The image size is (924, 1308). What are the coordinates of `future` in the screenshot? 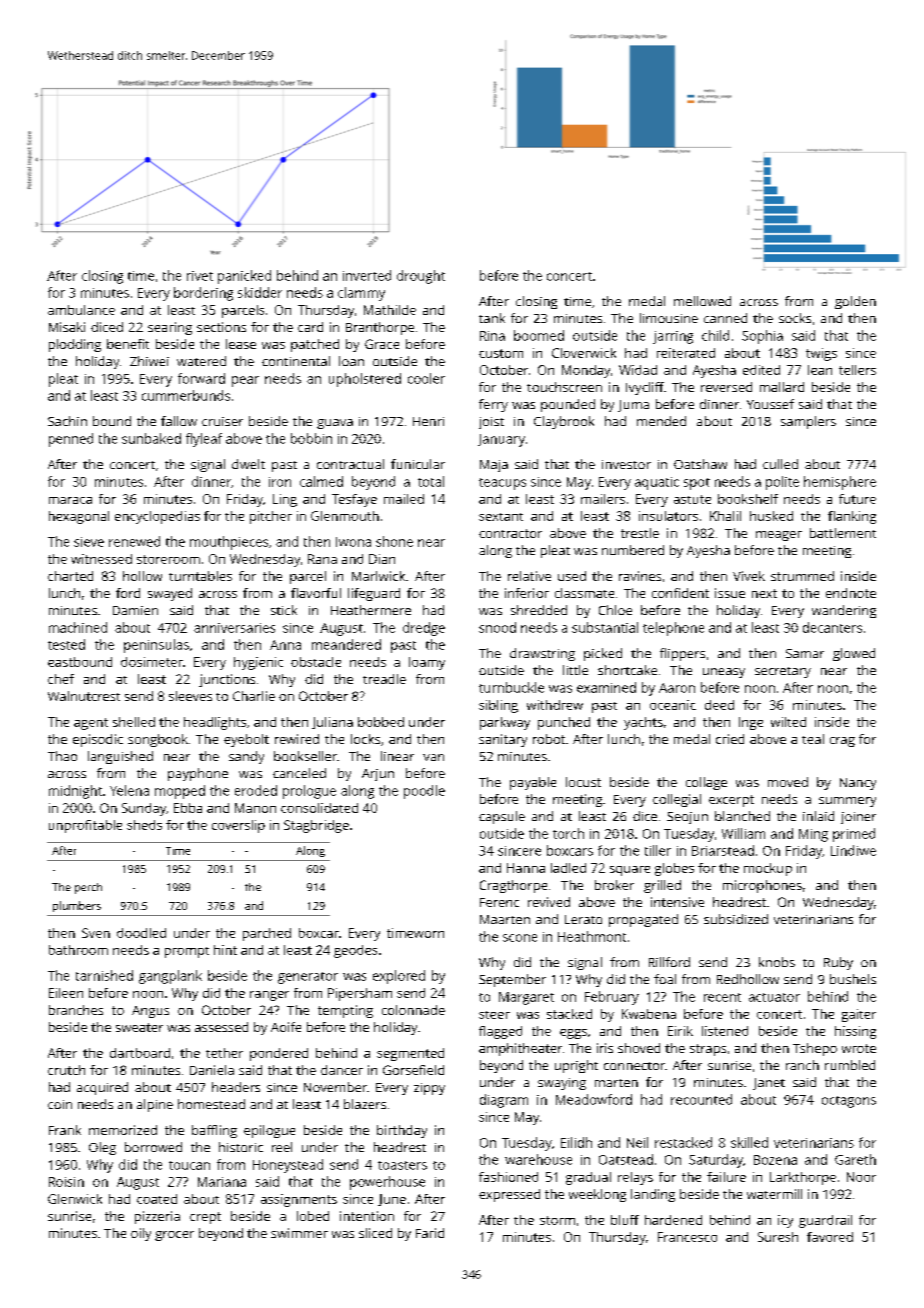 It's located at (857, 499).
